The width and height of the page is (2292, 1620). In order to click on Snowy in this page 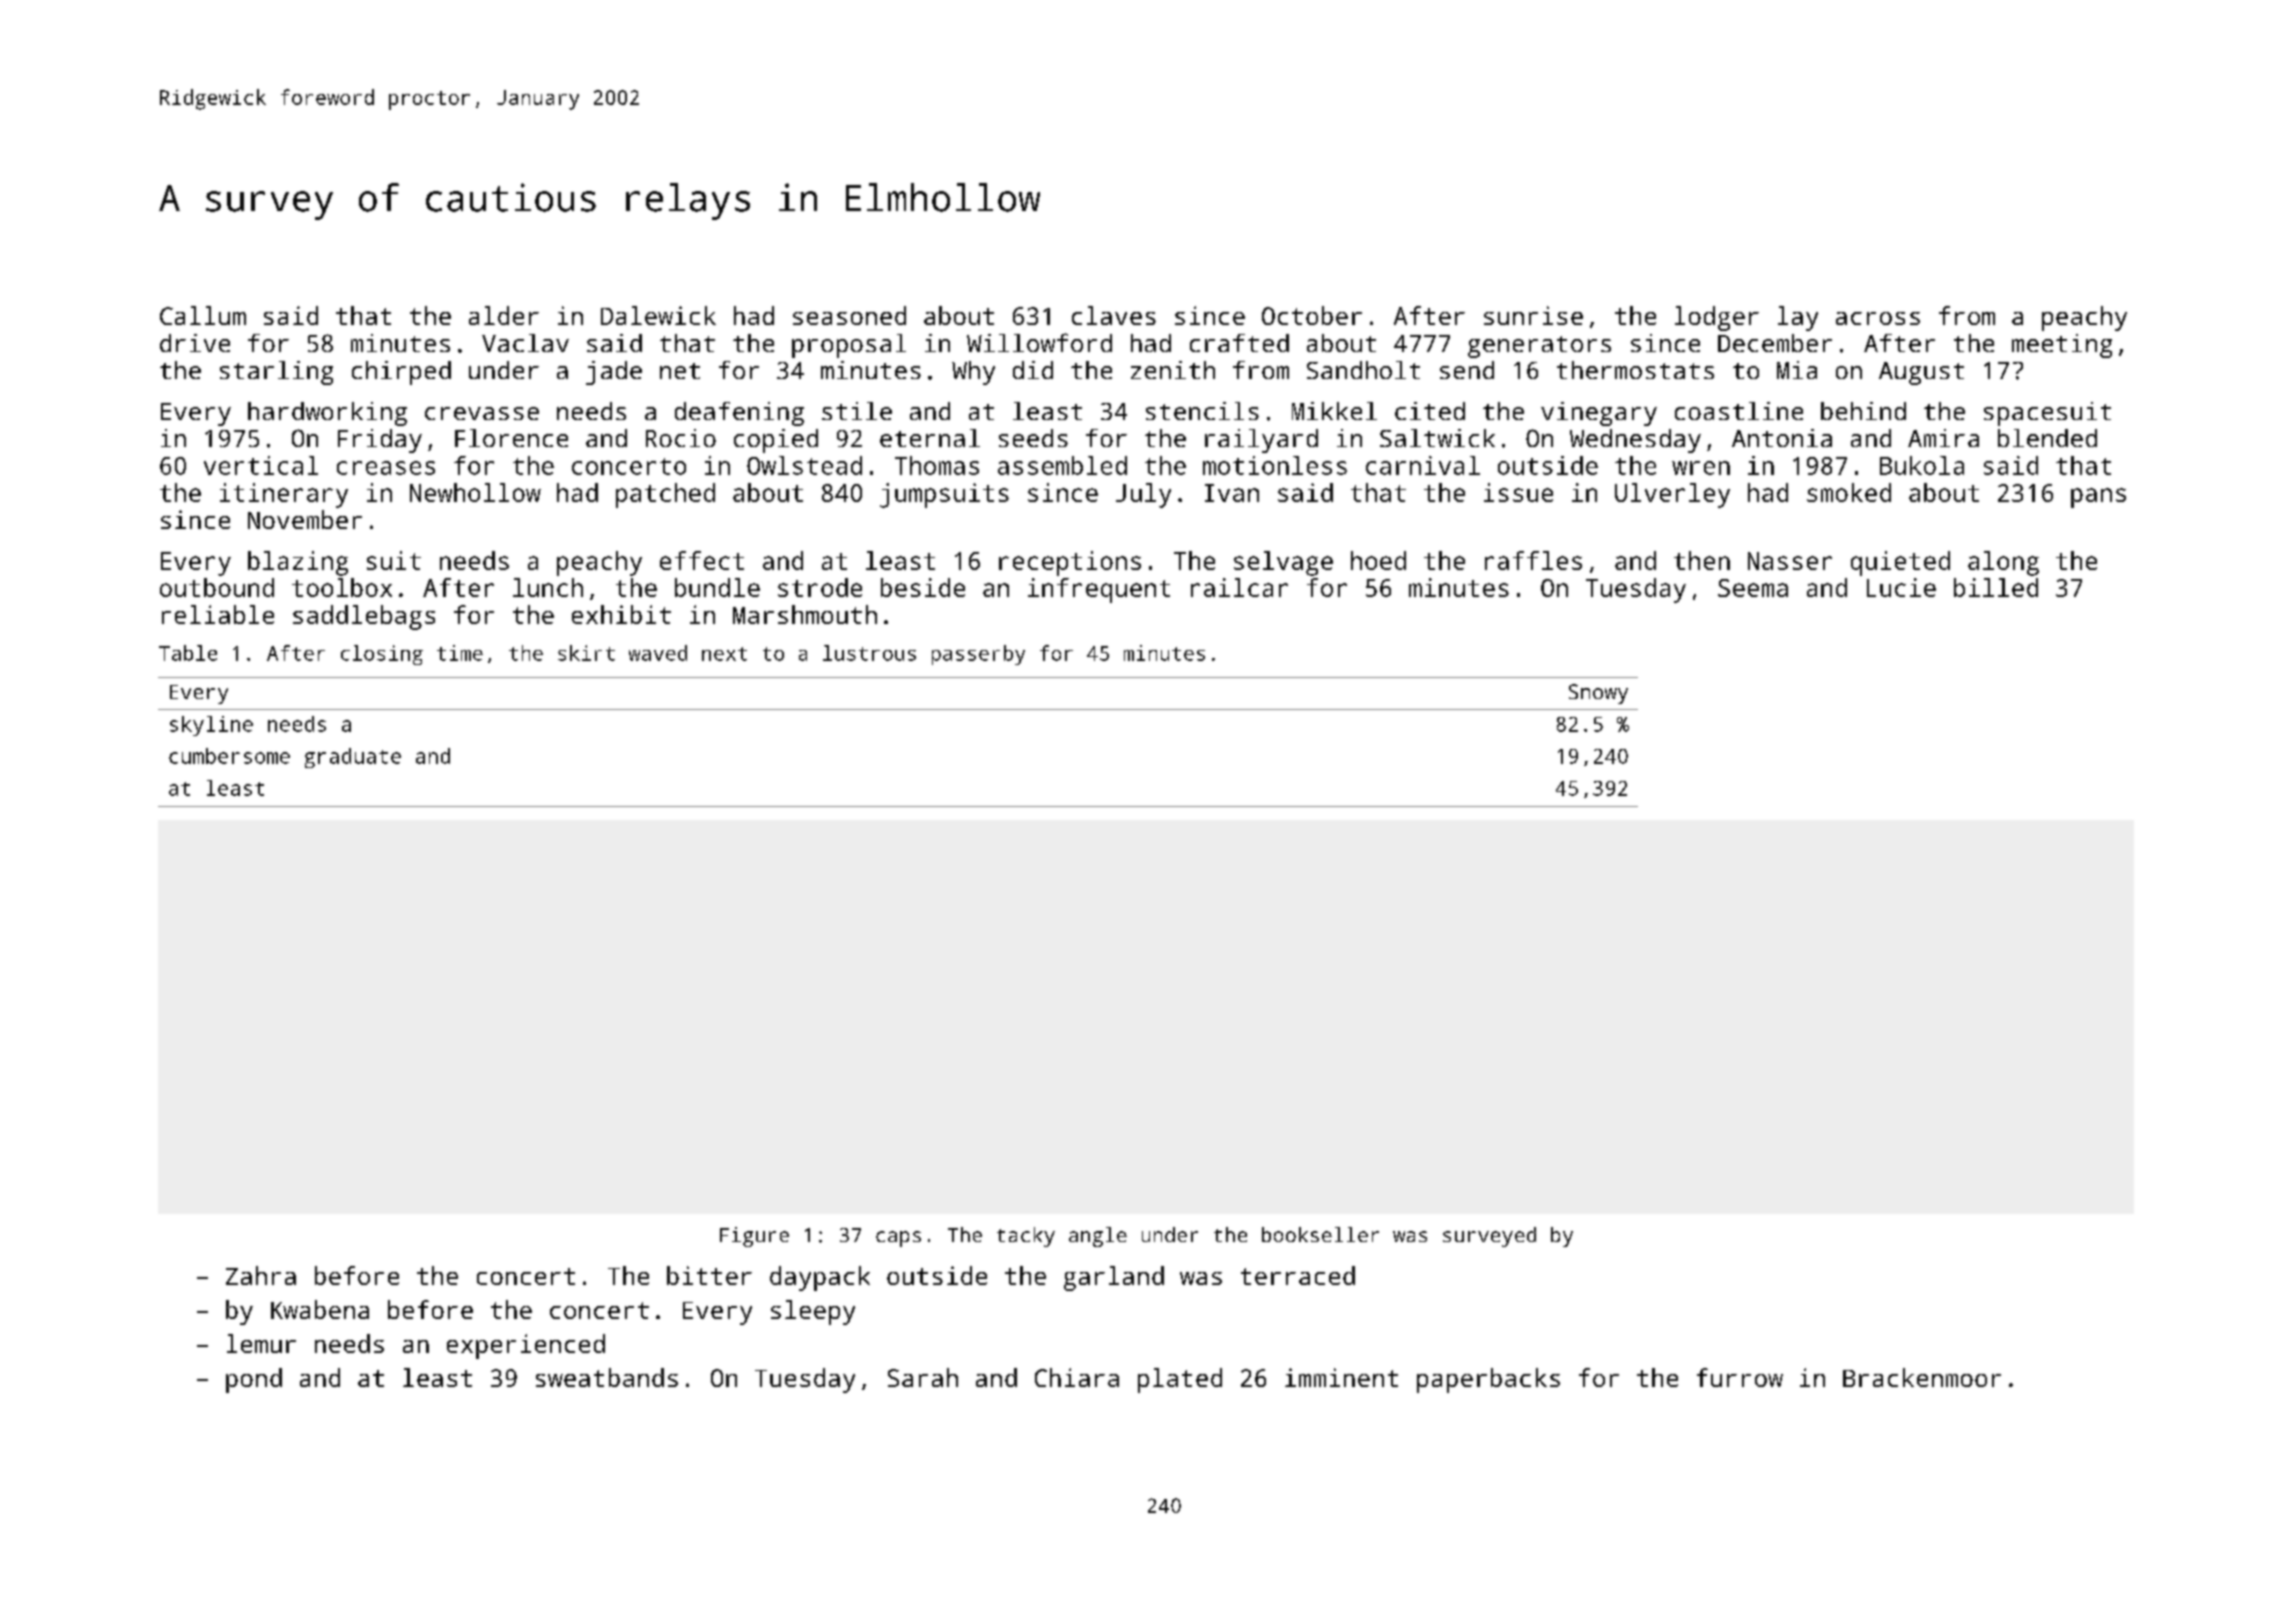, I will do `click(1598, 694)`.
